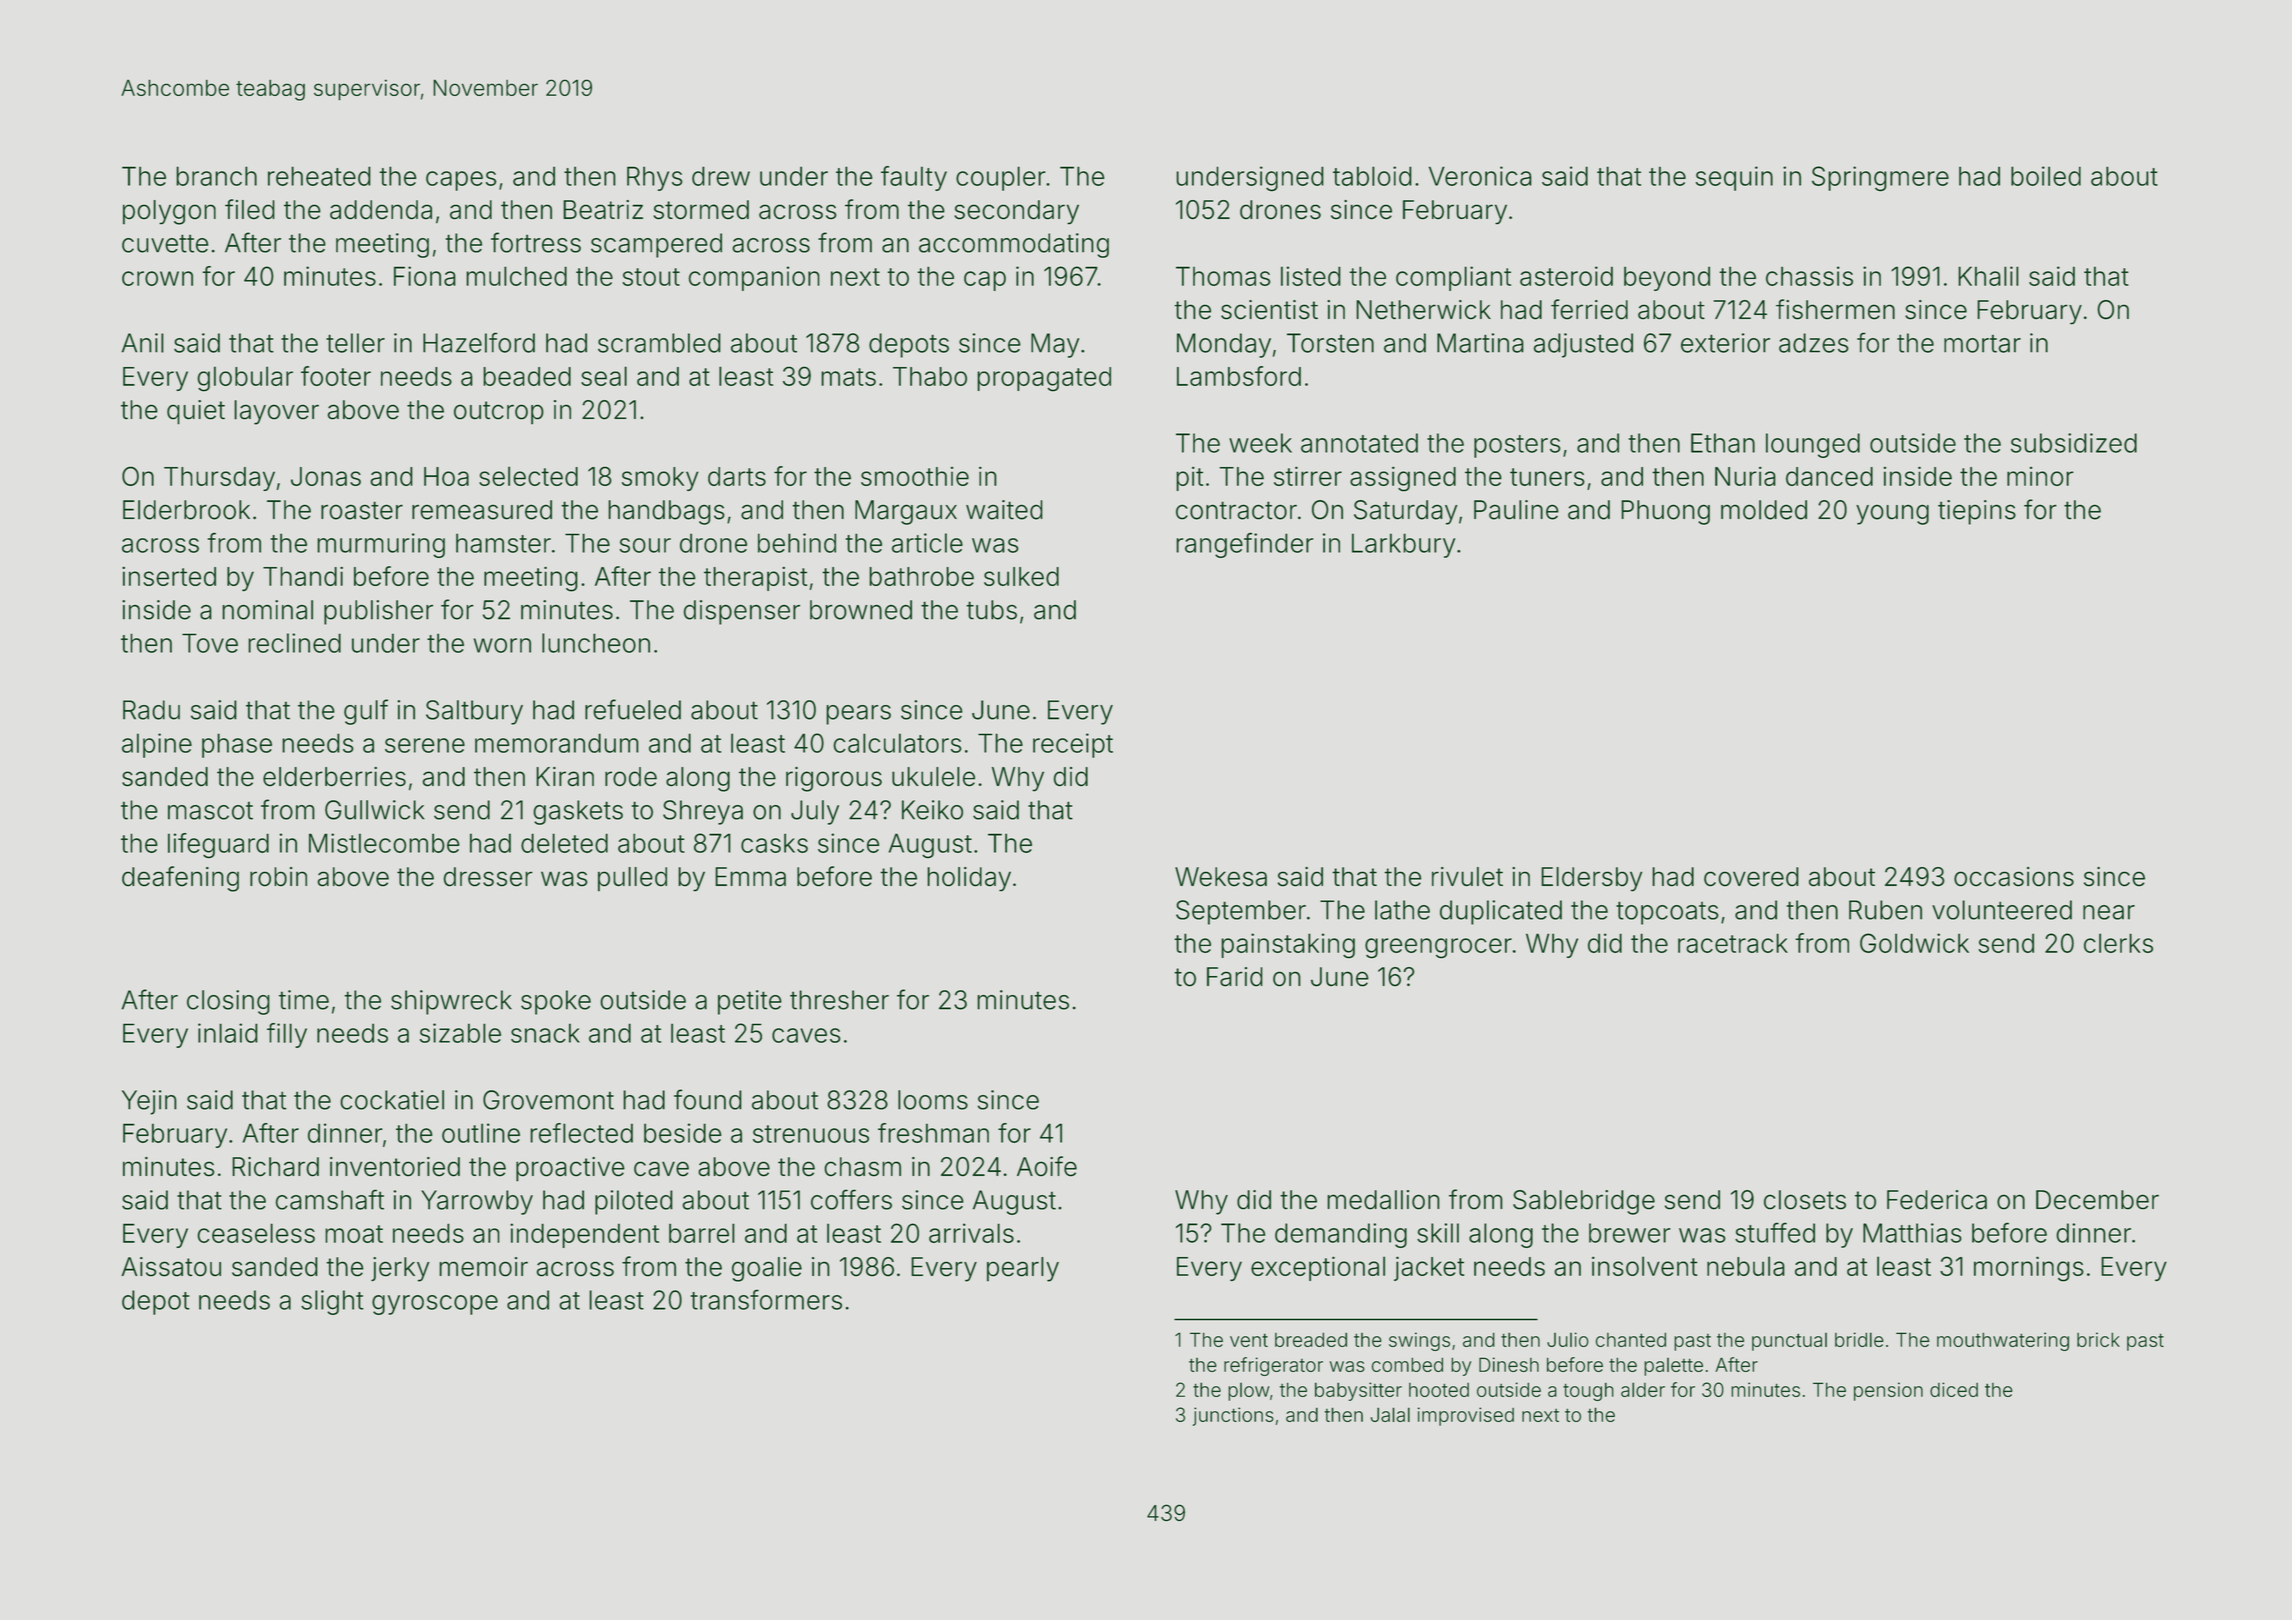 Image resolution: width=2292 pixels, height=1620 pixels. Describe the element at coordinates (1372, 176) in the screenshot. I see `tabloid` at that location.
